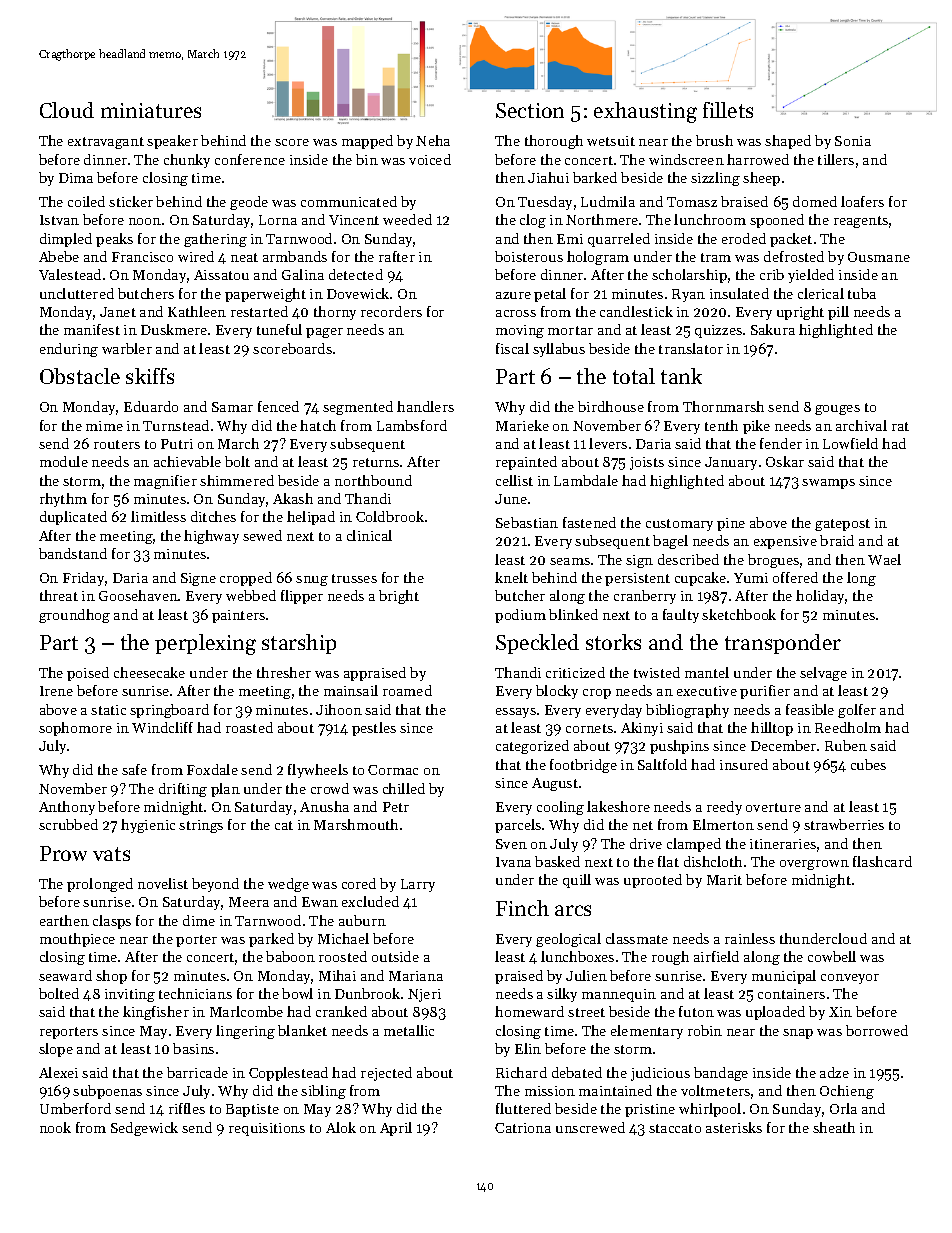 The width and height of the screenshot is (952, 1233). Describe the element at coordinates (211, 537) in the screenshot. I see `highway` at that location.
